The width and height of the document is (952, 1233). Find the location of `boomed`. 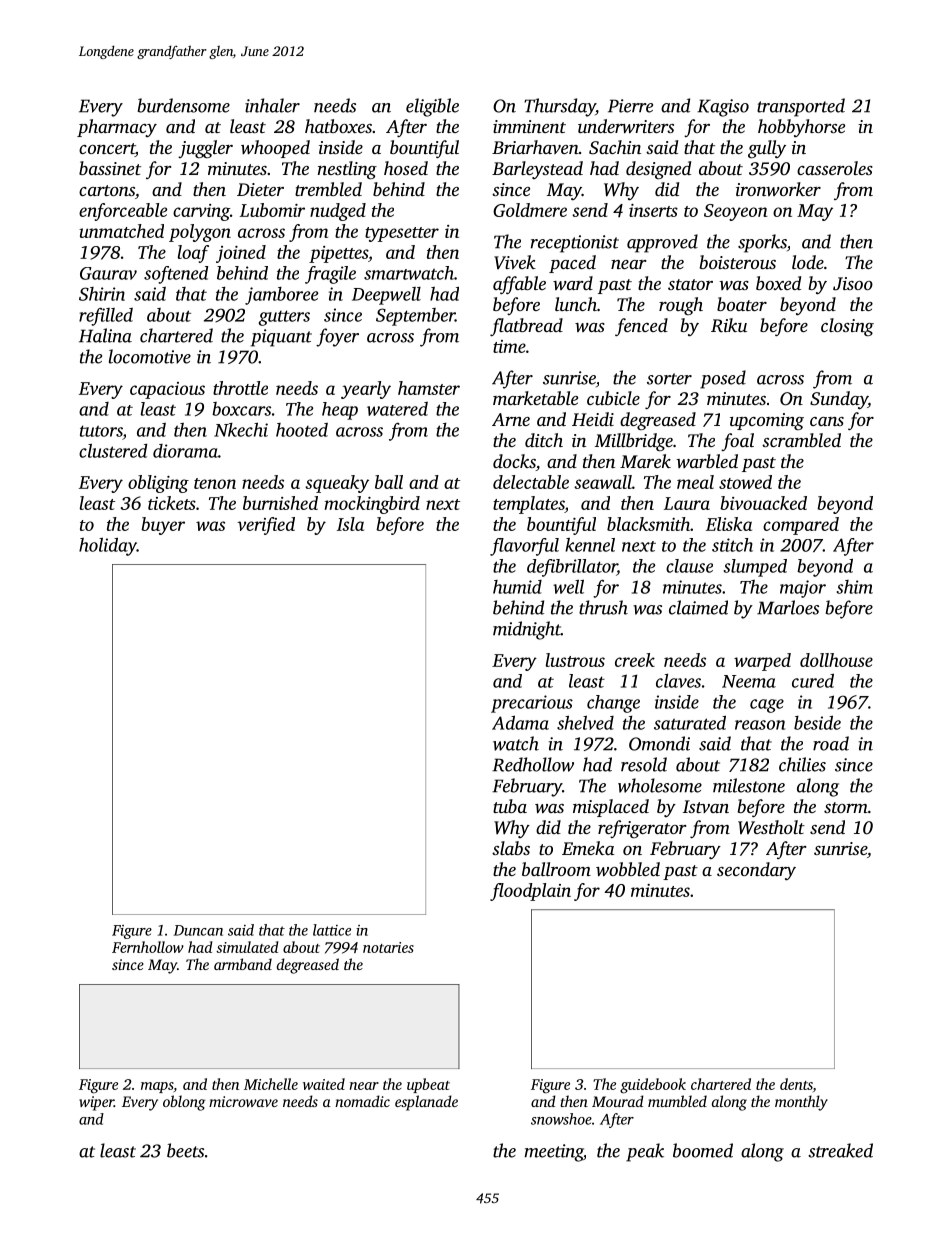

boomed is located at coordinates (703, 1150).
